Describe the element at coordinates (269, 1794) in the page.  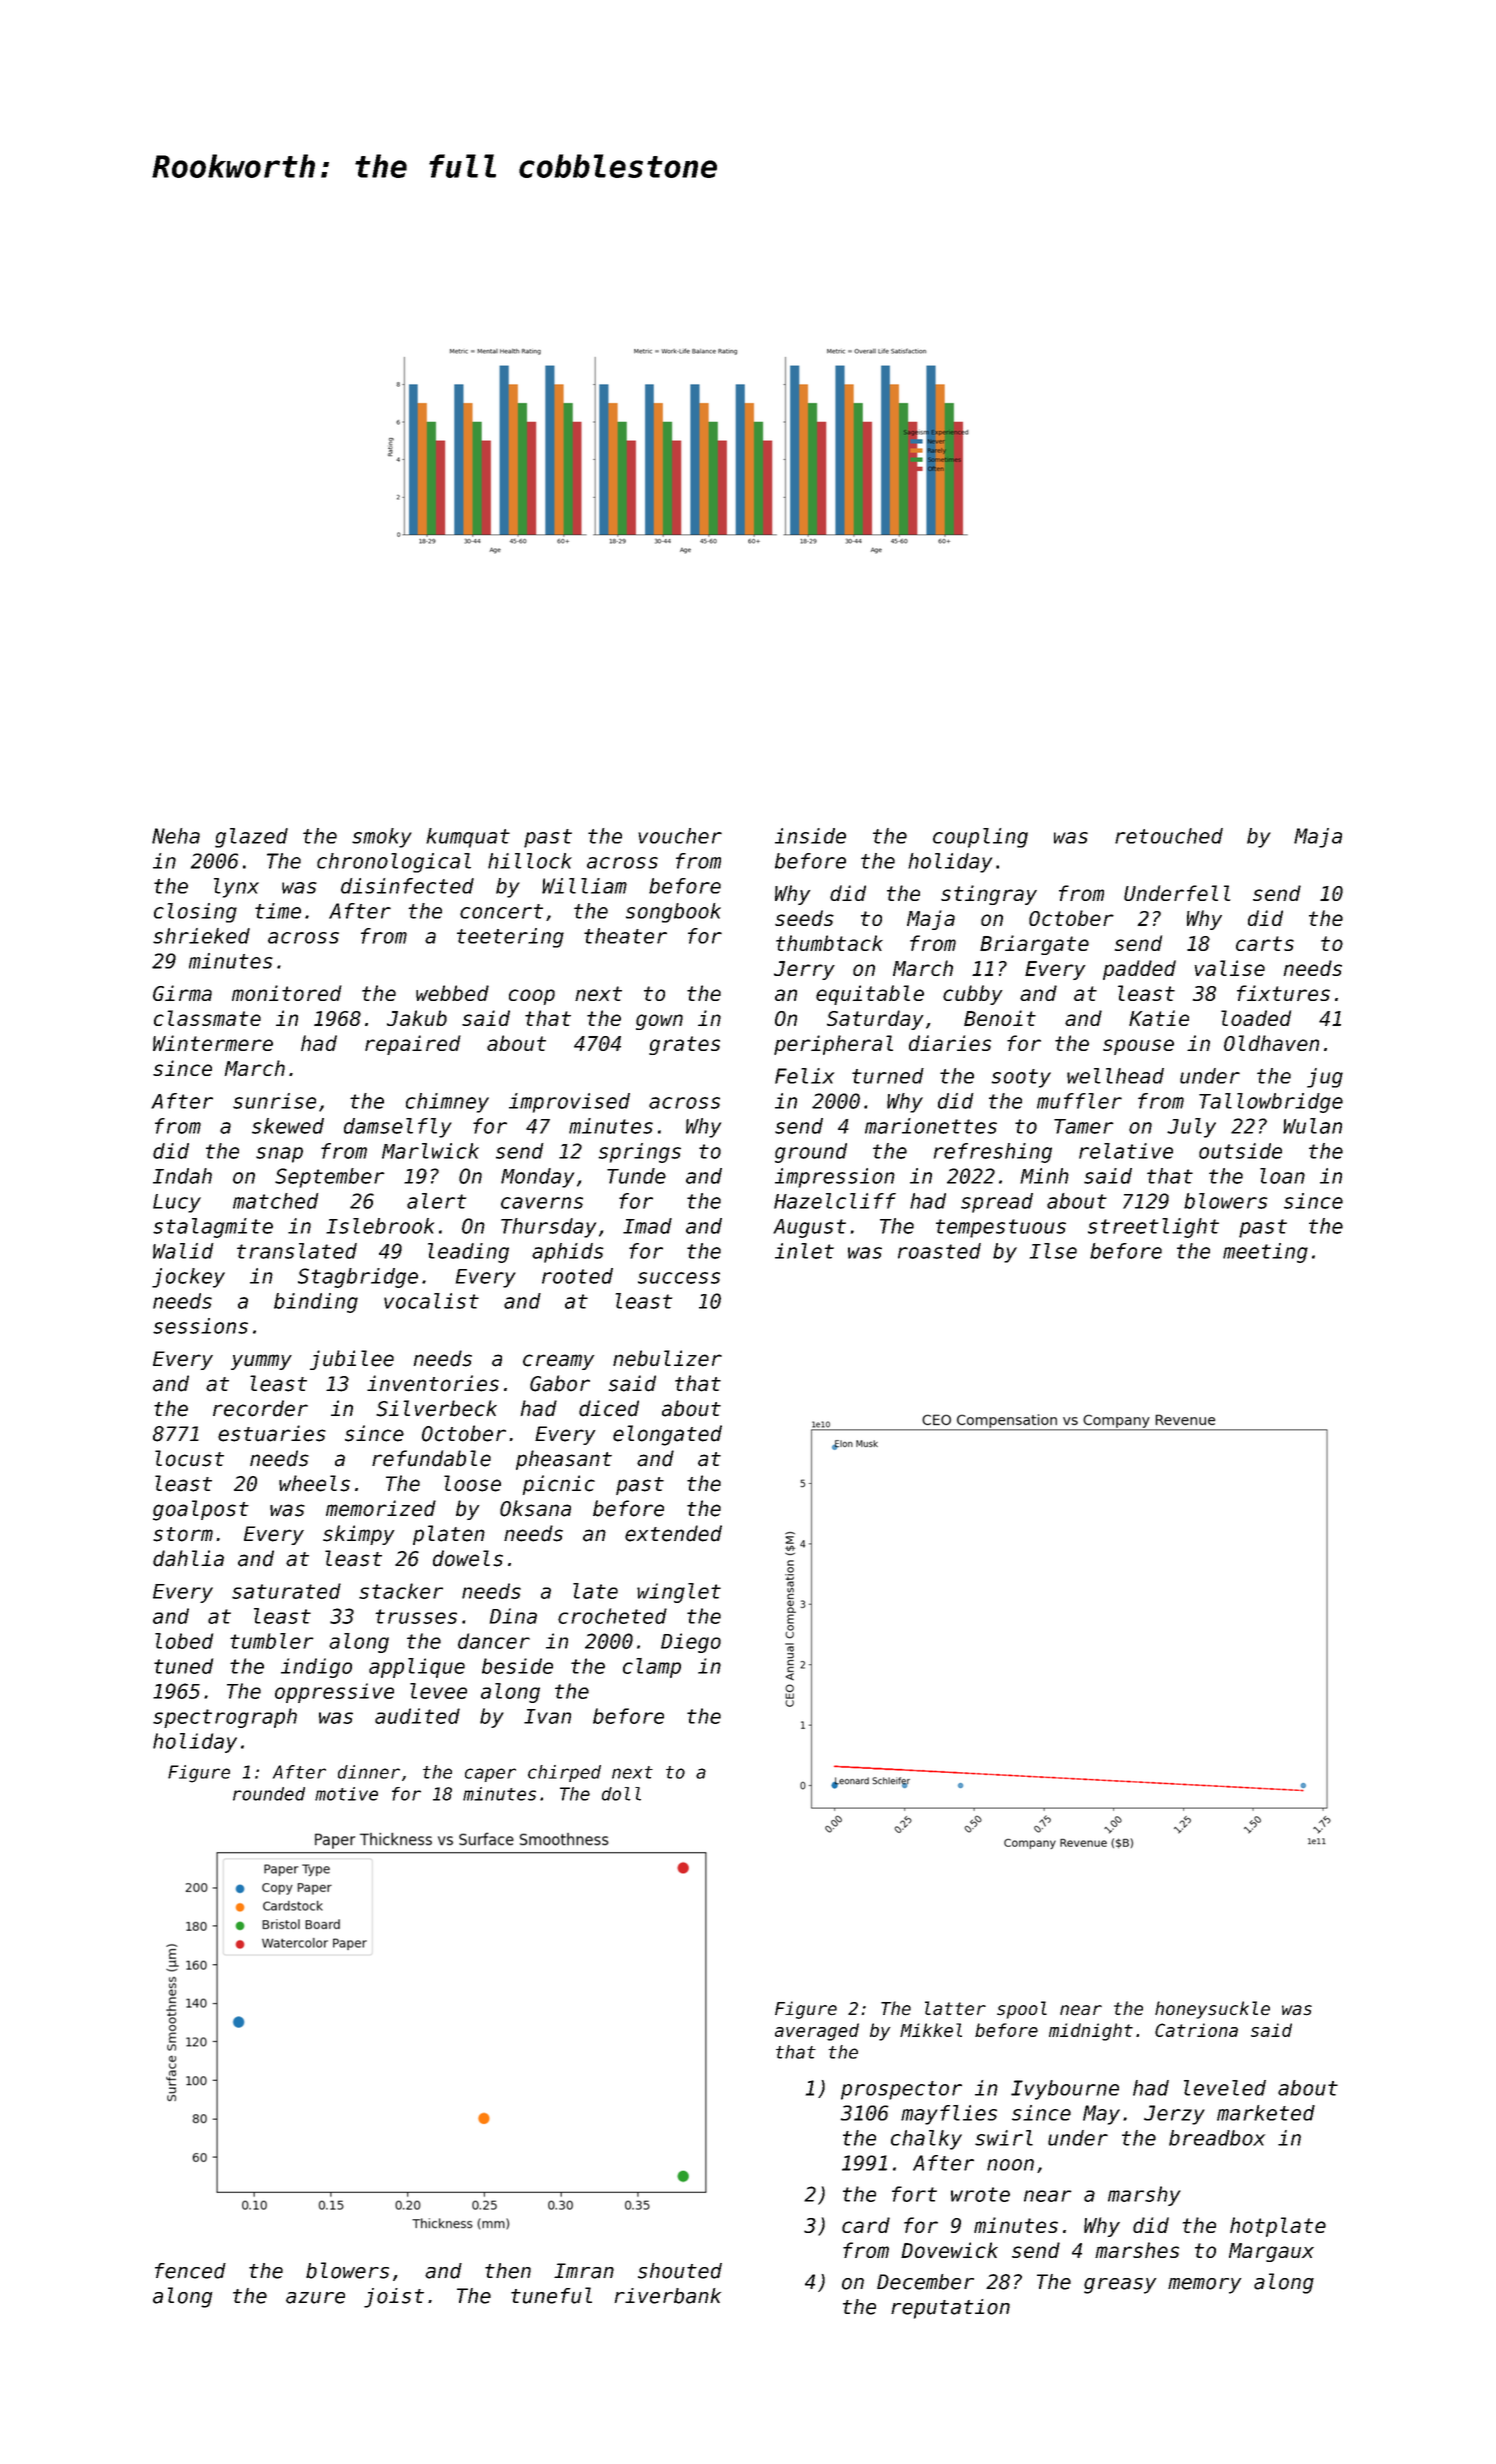
I see `rounded` at that location.
